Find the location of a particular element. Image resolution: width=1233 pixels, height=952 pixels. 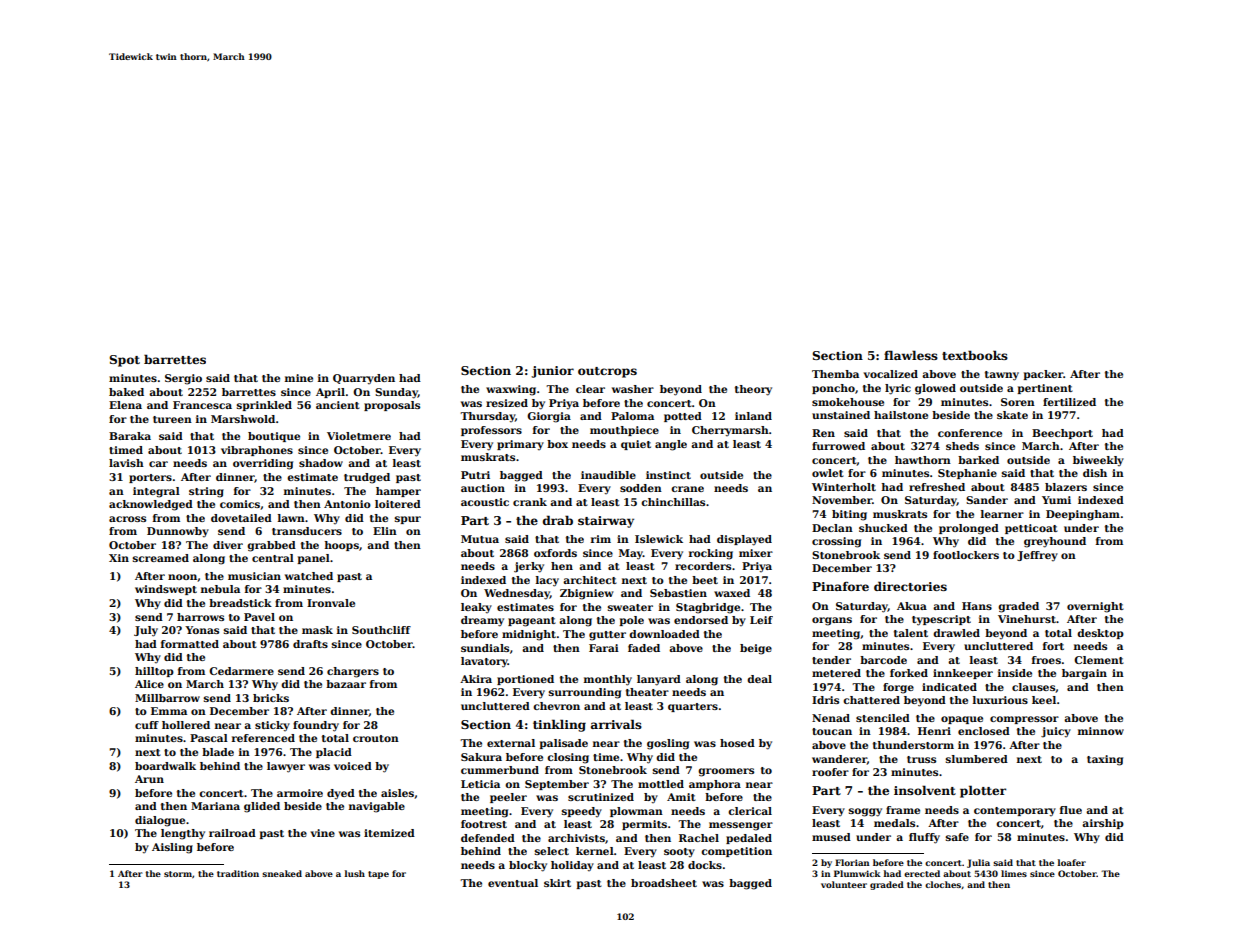

outcrops is located at coordinates (607, 372).
